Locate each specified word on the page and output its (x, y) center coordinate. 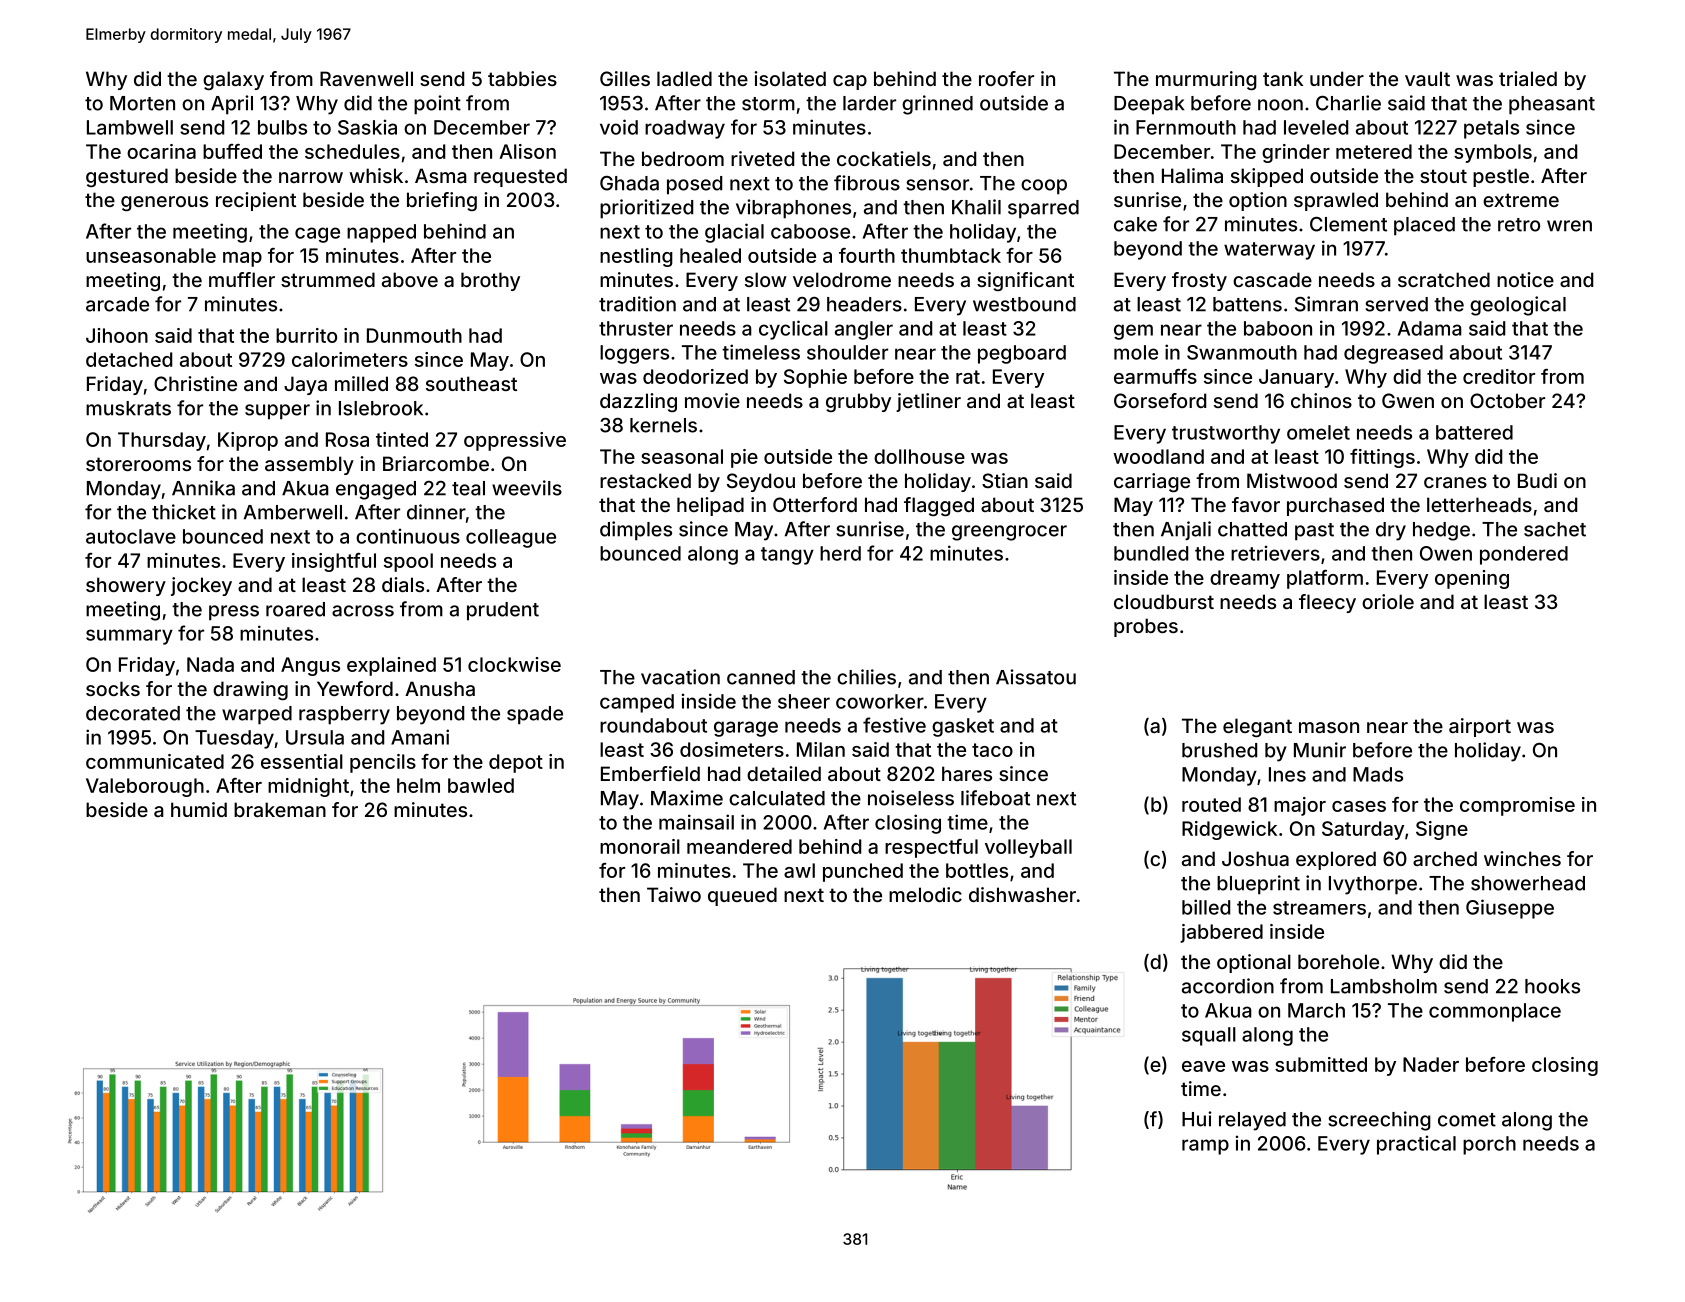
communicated (155, 761)
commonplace (1495, 1012)
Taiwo (674, 894)
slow (766, 279)
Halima (1192, 175)
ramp (1205, 1147)
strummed (328, 279)
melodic (925, 894)
